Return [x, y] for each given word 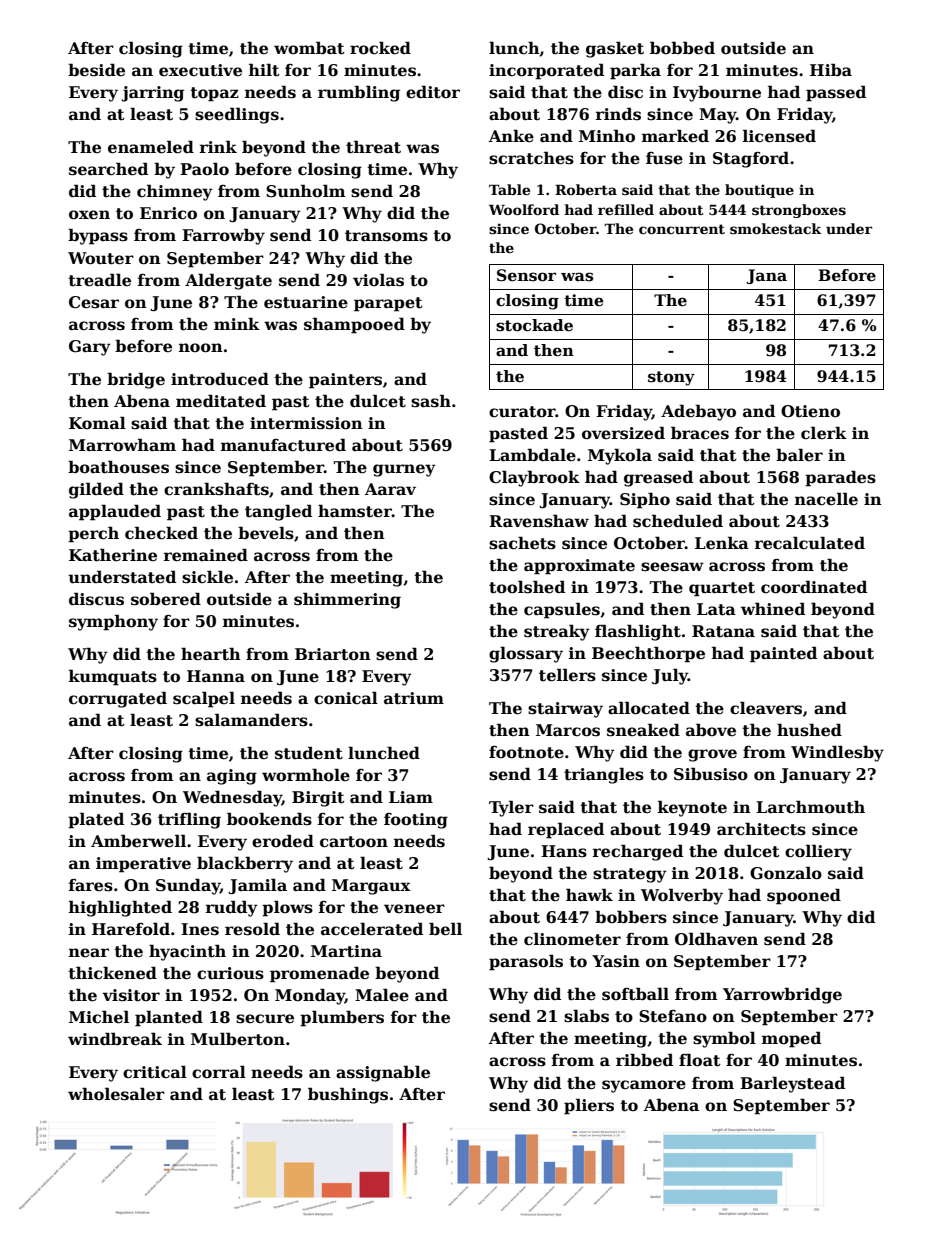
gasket [615, 49]
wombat [309, 48]
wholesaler [116, 1094]
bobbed [682, 48]
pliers [589, 1106]
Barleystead [792, 1084]
